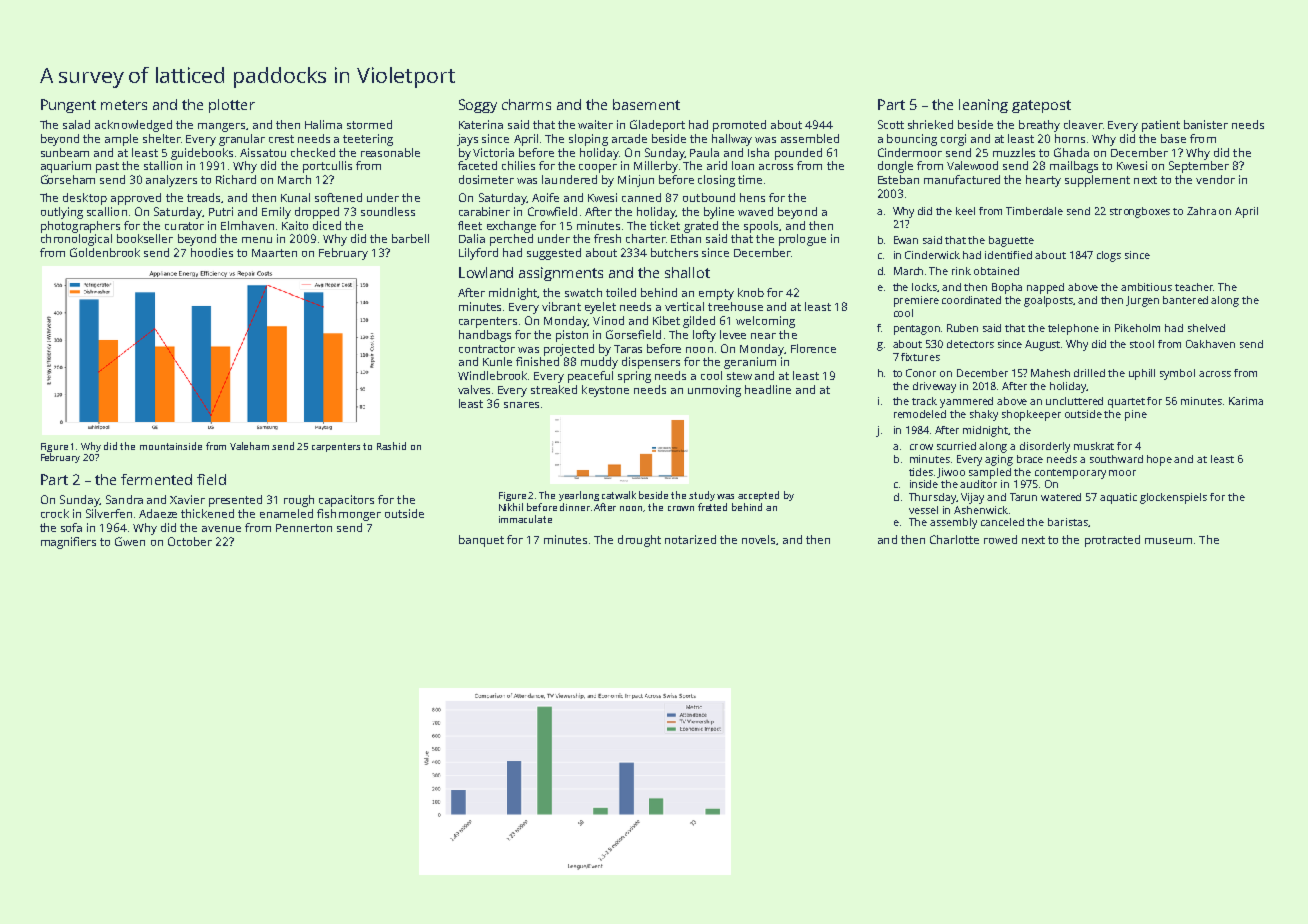 Image resolution: width=1308 pixels, height=924 pixels. What do you see at coordinates (1206, 124) in the document?
I see `banister` at bounding box center [1206, 124].
